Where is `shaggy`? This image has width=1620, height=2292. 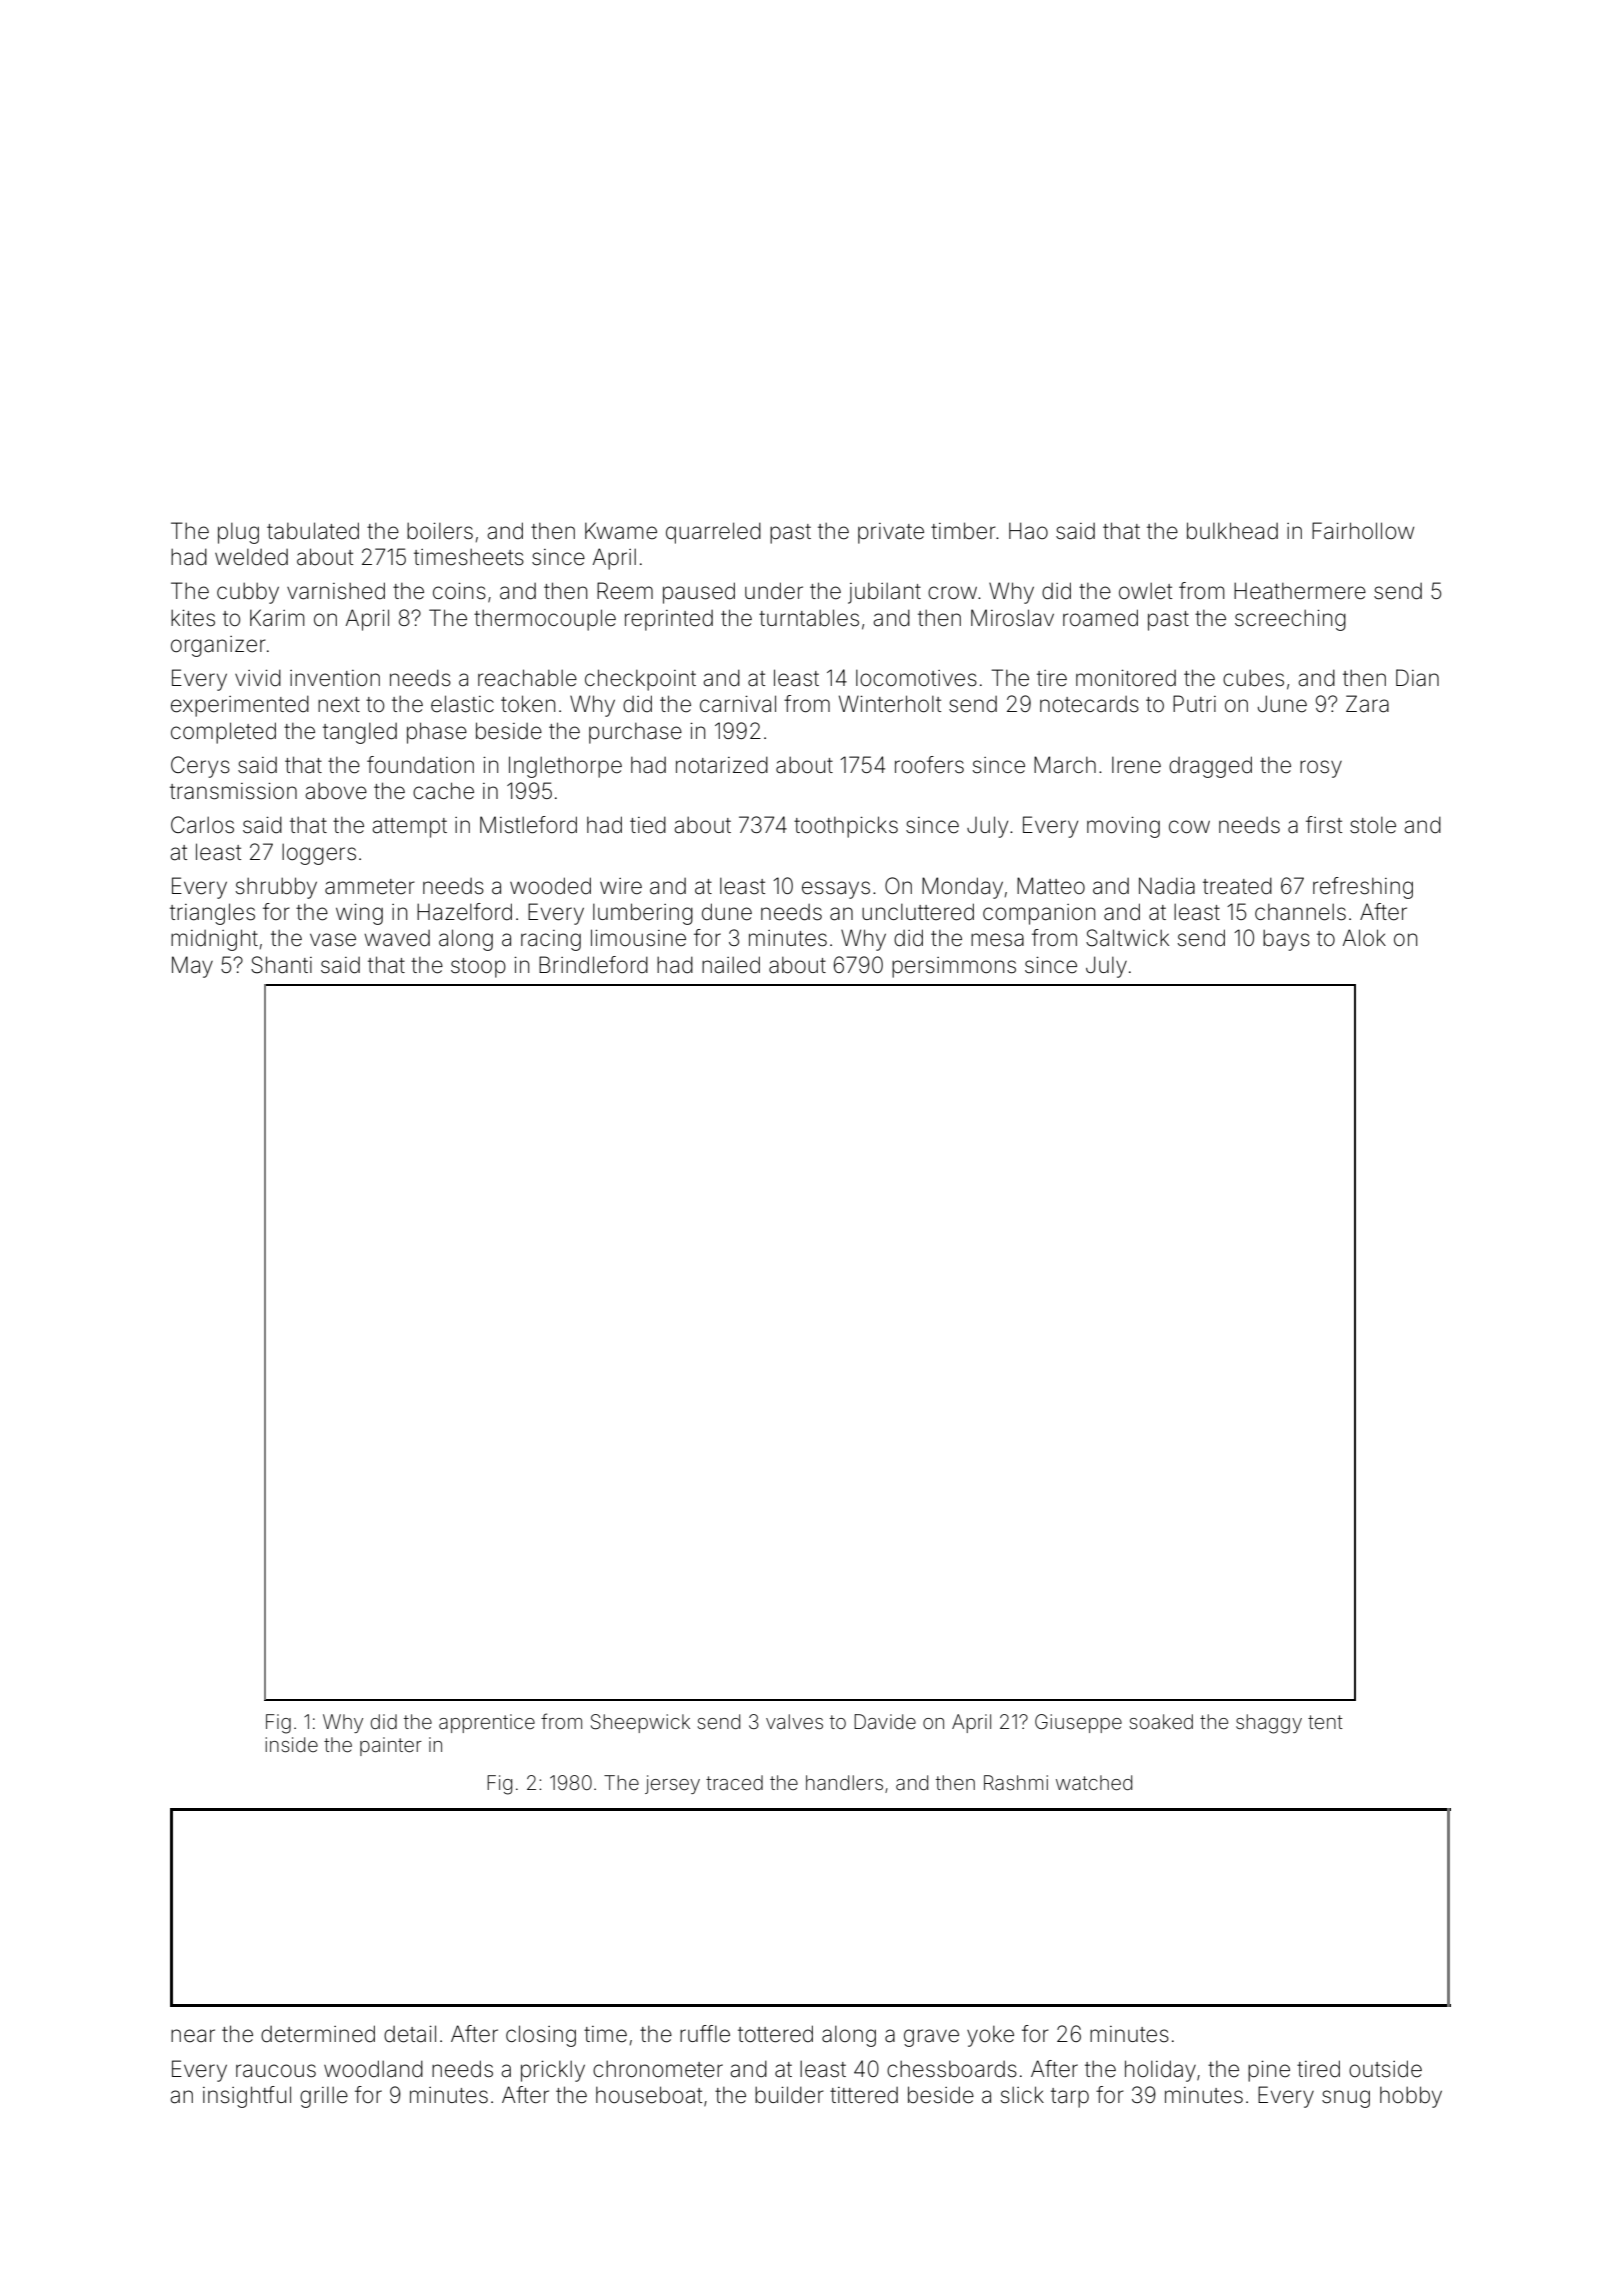
shaggy is located at coordinates (1269, 1724).
